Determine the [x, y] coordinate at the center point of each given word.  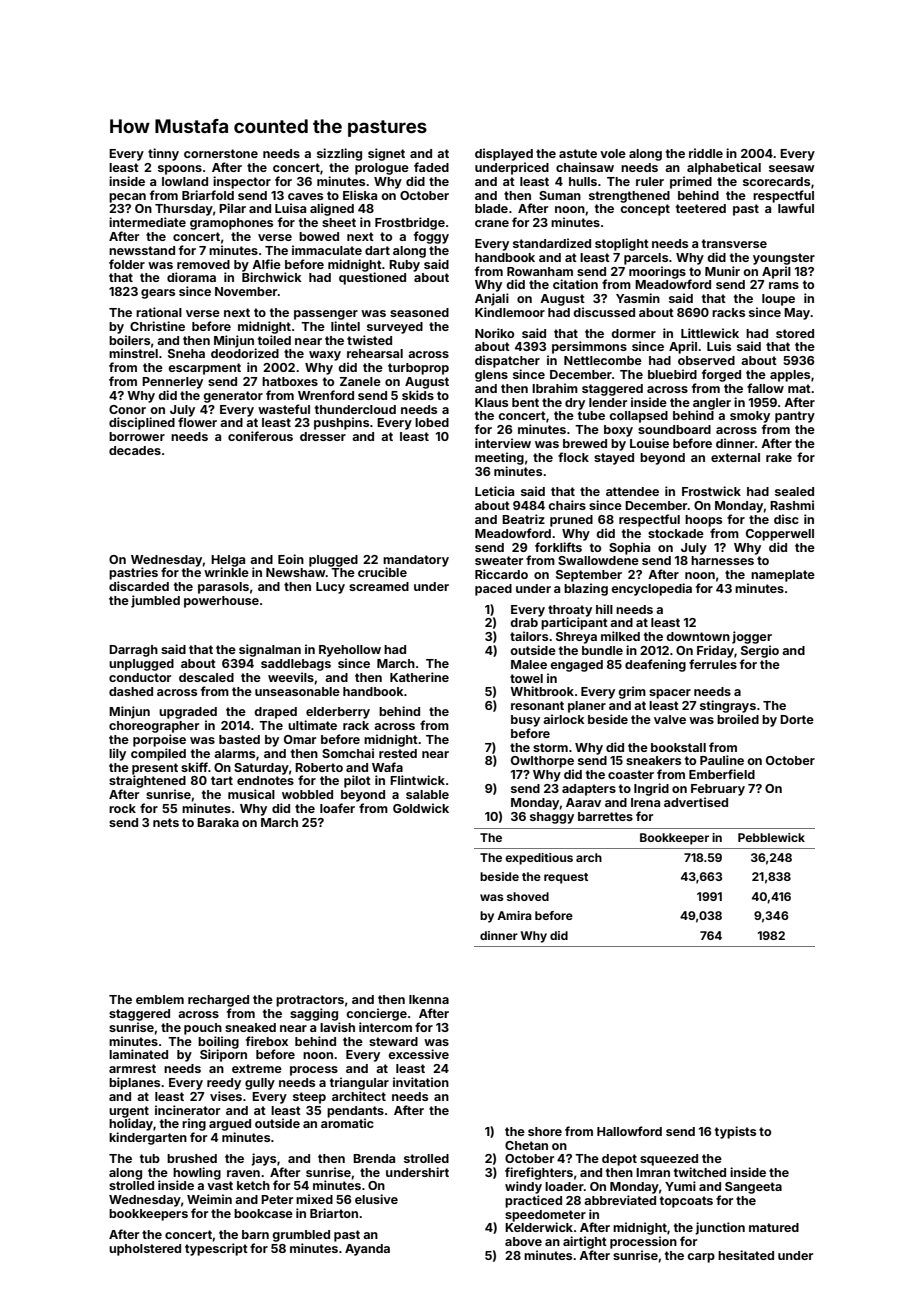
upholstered [145, 1250]
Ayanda [367, 1250]
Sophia [629, 548]
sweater [499, 560]
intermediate [147, 222]
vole [613, 153]
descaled [206, 677]
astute [578, 153]
